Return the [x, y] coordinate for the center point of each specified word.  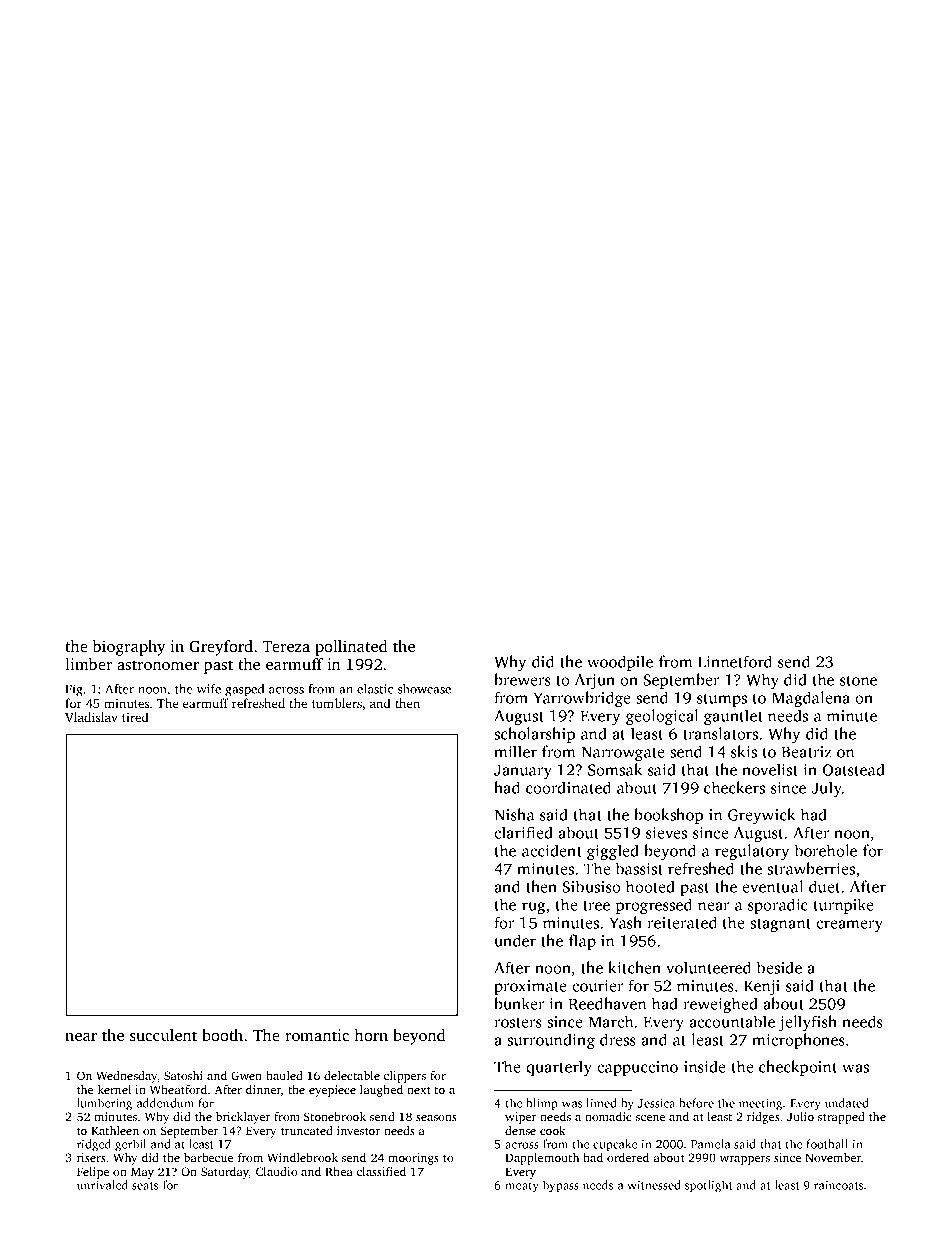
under [515, 940]
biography [129, 648]
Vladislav [91, 717]
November [833, 1157]
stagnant [780, 925]
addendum [165, 1103]
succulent [163, 1035]
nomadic [608, 1116]
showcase [424, 689]
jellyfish [808, 1023]
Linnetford [735, 661]
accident [552, 850]
